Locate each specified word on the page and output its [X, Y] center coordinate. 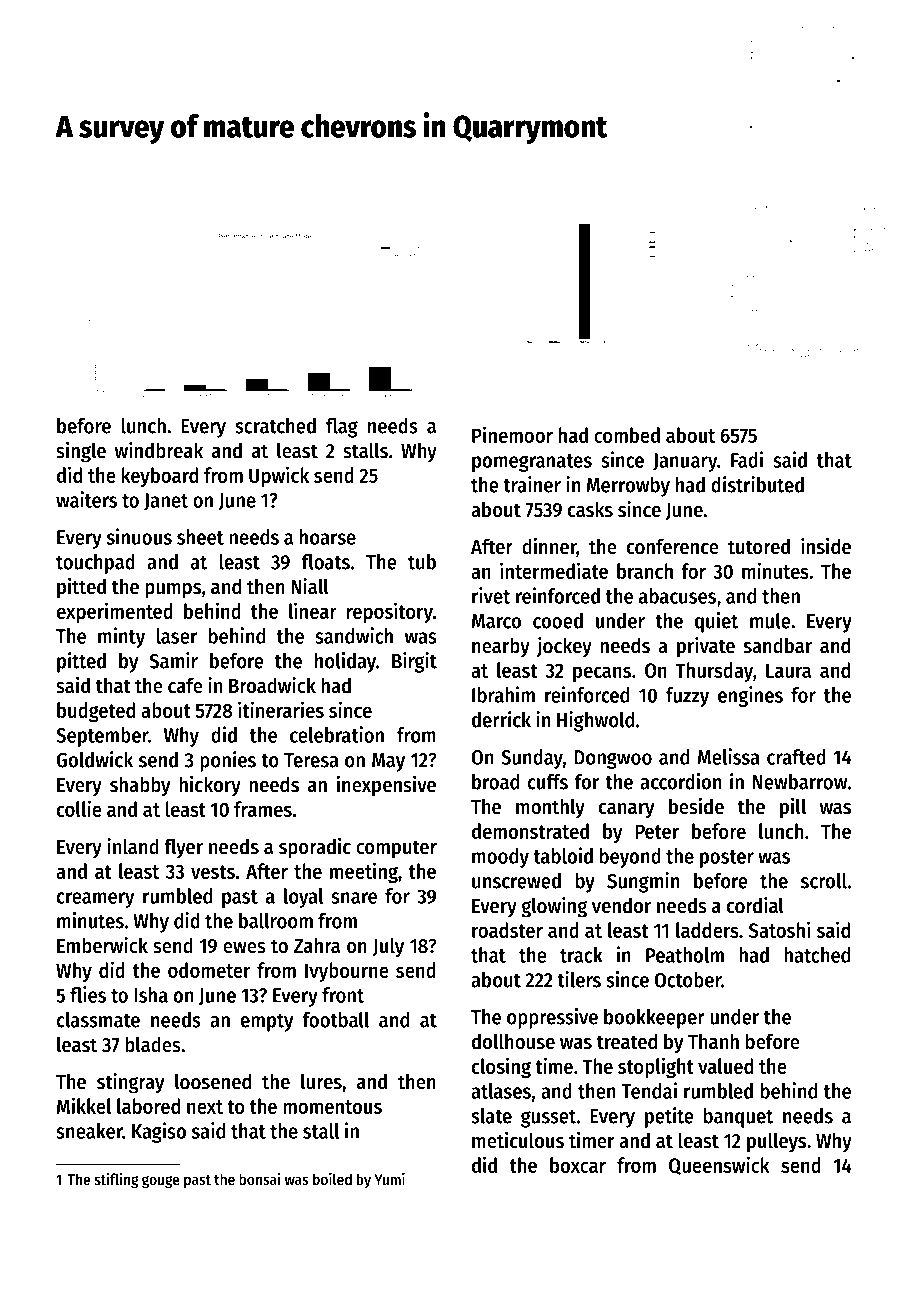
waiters [86, 499]
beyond [630, 858]
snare [354, 898]
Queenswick [719, 1165]
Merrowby [628, 487]
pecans [602, 674]
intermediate [554, 570]
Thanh [713, 1041]
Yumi [390, 1179]
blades [153, 1044]
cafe [185, 685]
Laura [788, 670]
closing [501, 1067]
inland [133, 846]
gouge [161, 1182]
